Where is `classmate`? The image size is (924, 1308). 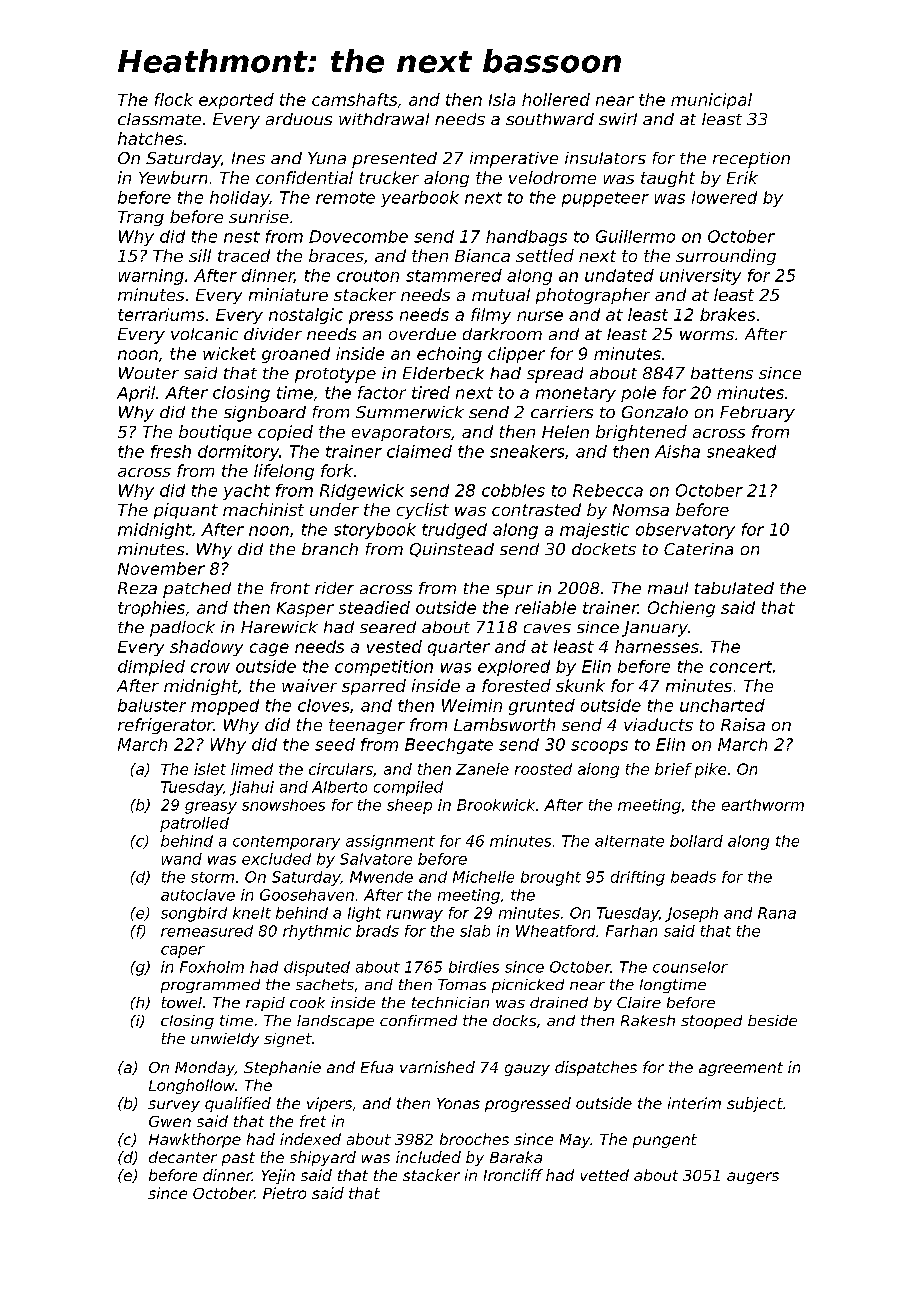
classmate is located at coordinates (159, 119).
